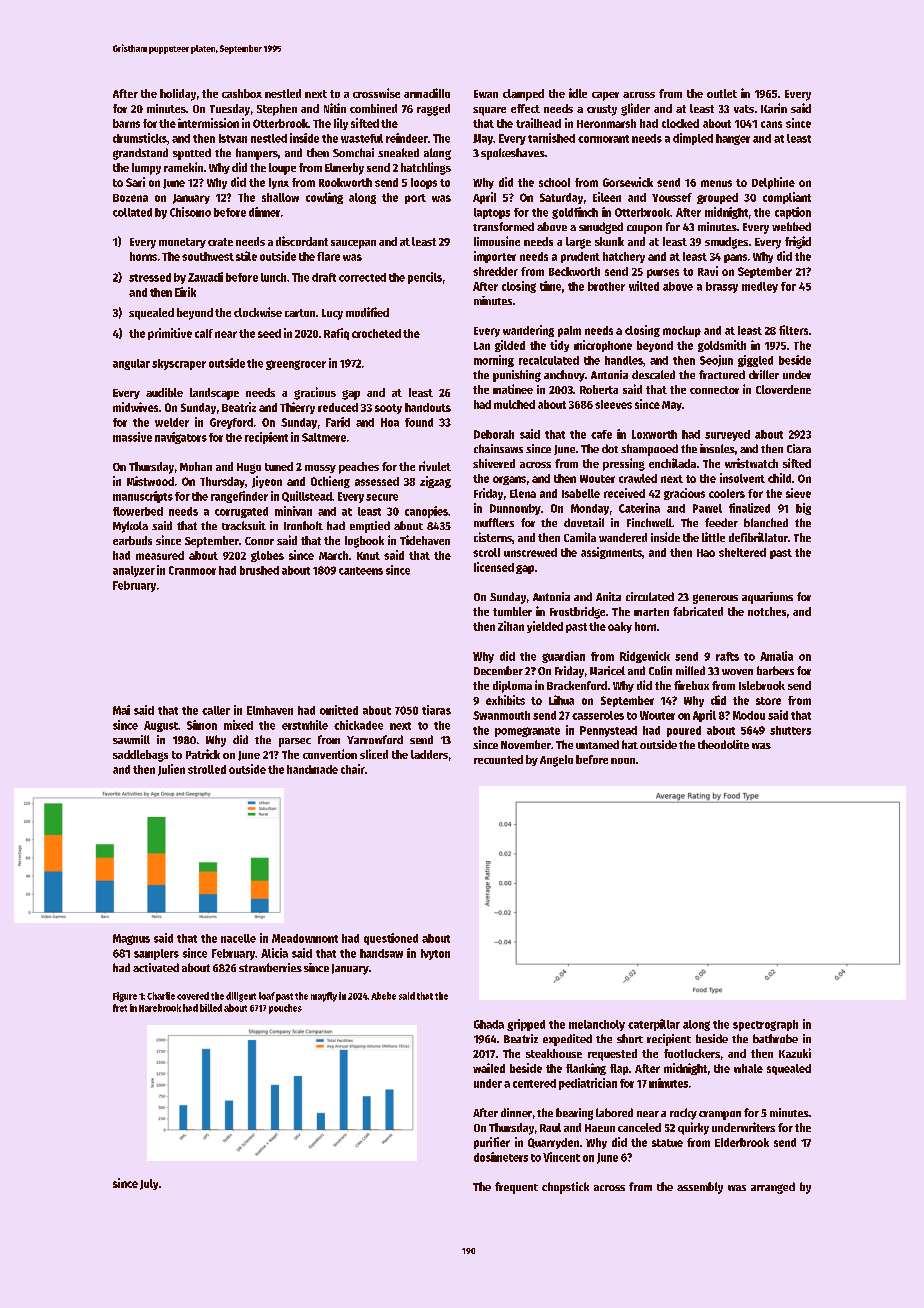 The width and height of the screenshot is (924, 1308). I want to click on nacelle, so click(238, 938).
